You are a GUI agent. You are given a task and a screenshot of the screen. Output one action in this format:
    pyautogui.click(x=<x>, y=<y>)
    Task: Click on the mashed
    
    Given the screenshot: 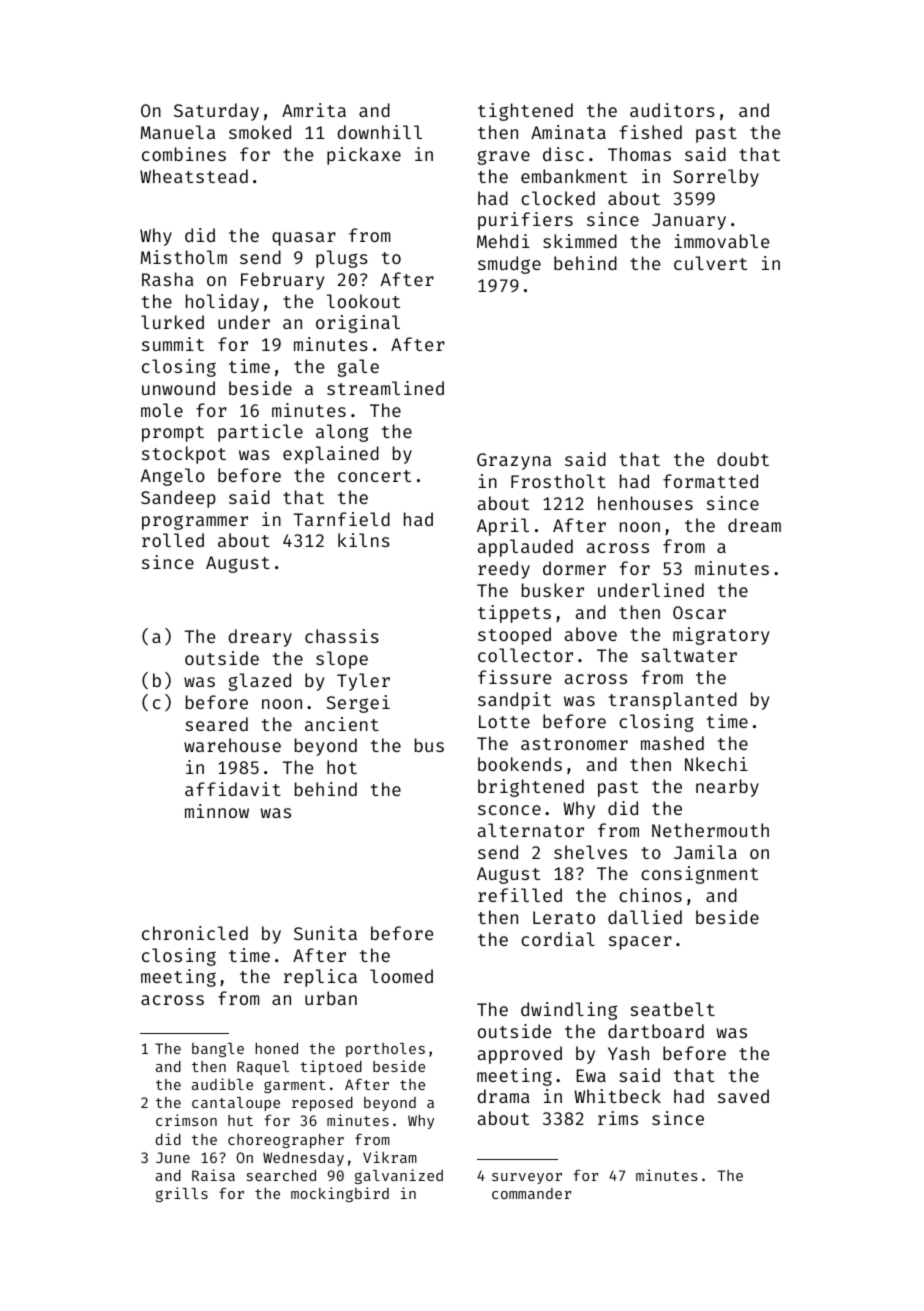 What is the action you would take?
    pyautogui.click(x=672, y=743)
